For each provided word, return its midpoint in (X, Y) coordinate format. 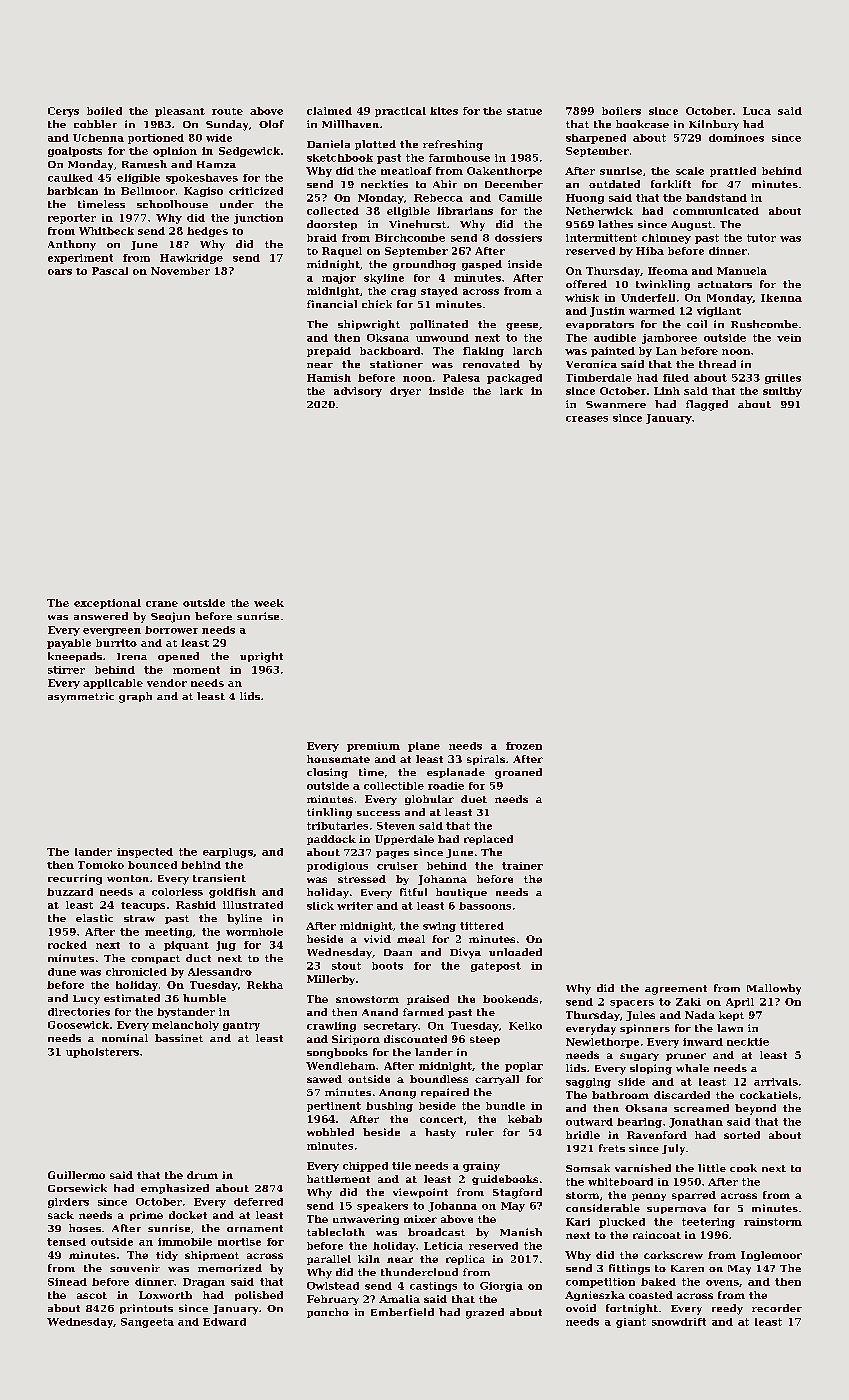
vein (789, 338)
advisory (358, 392)
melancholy (185, 1026)
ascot (92, 1295)
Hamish (329, 378)
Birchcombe (410, 238)
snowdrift (679, 1322)
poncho (328, 1313)
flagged (707, 405)
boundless (439, 1079)
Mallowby (774, 989)
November (180, 271)
